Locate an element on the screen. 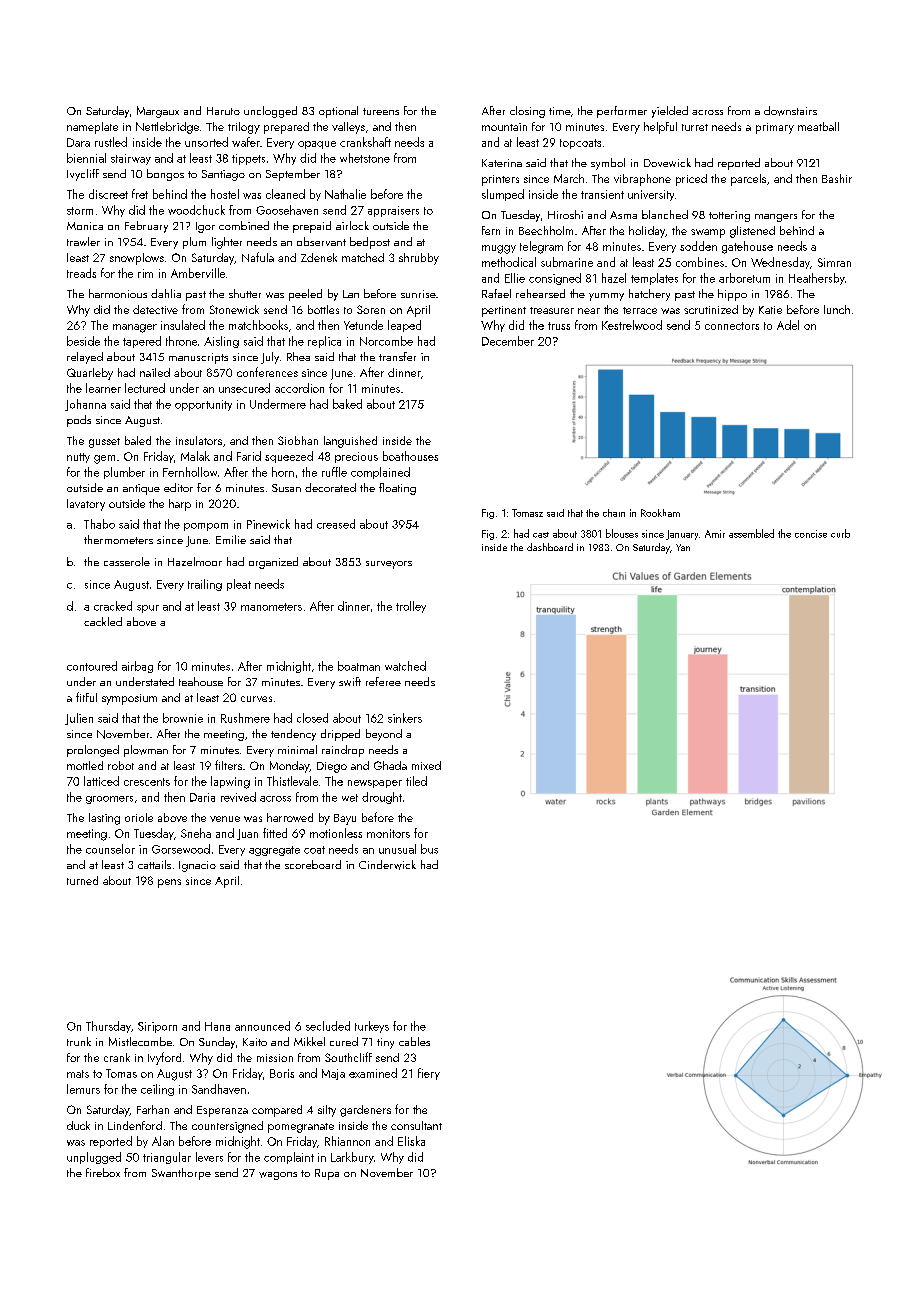 Image resolution: width=924 pixels, height=1308 pixels. glistened is located at coordinates (752, 232).
